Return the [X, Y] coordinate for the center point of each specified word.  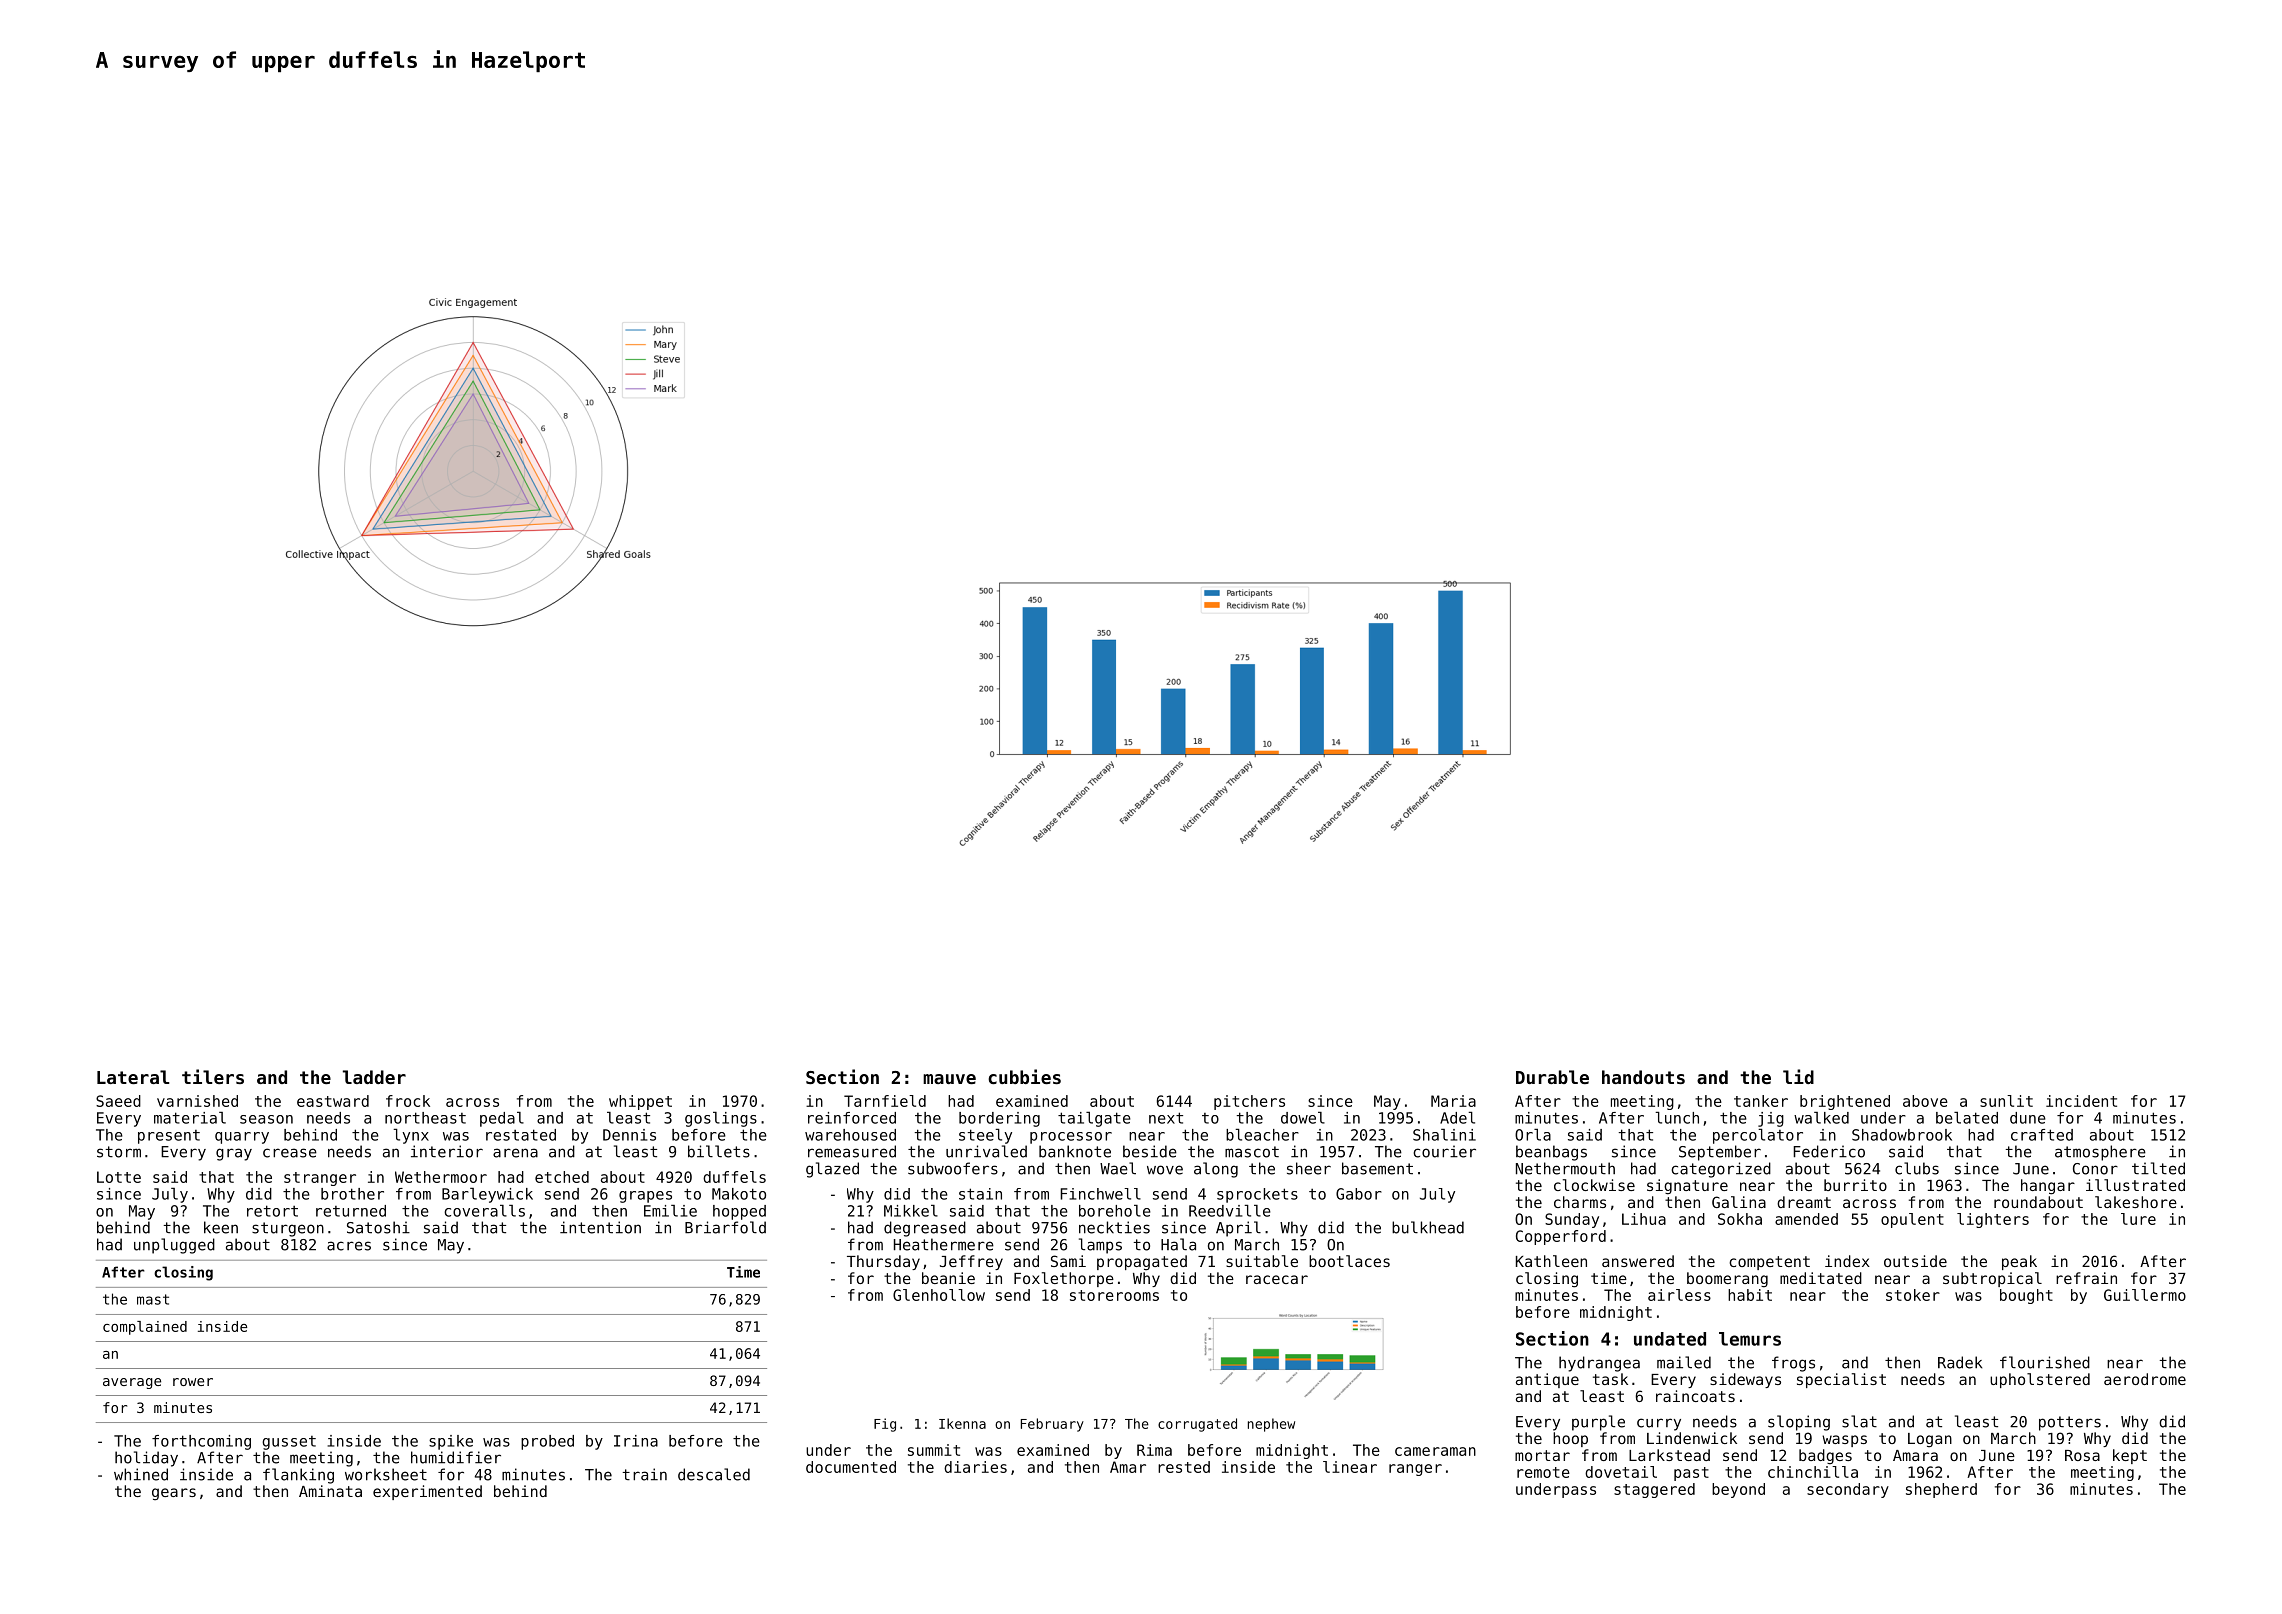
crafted [2042, 1135]
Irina [636, 1441]
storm [119, 1152]
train [645, 1474]
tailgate [1094, 1119]
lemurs [1750, 1339]
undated [1670, 1339]
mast [153, 1299]
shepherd [1941, 1490]
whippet [640, 1102]
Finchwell [1100, 1194]
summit [934, 1450]
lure [2138, 1219]
